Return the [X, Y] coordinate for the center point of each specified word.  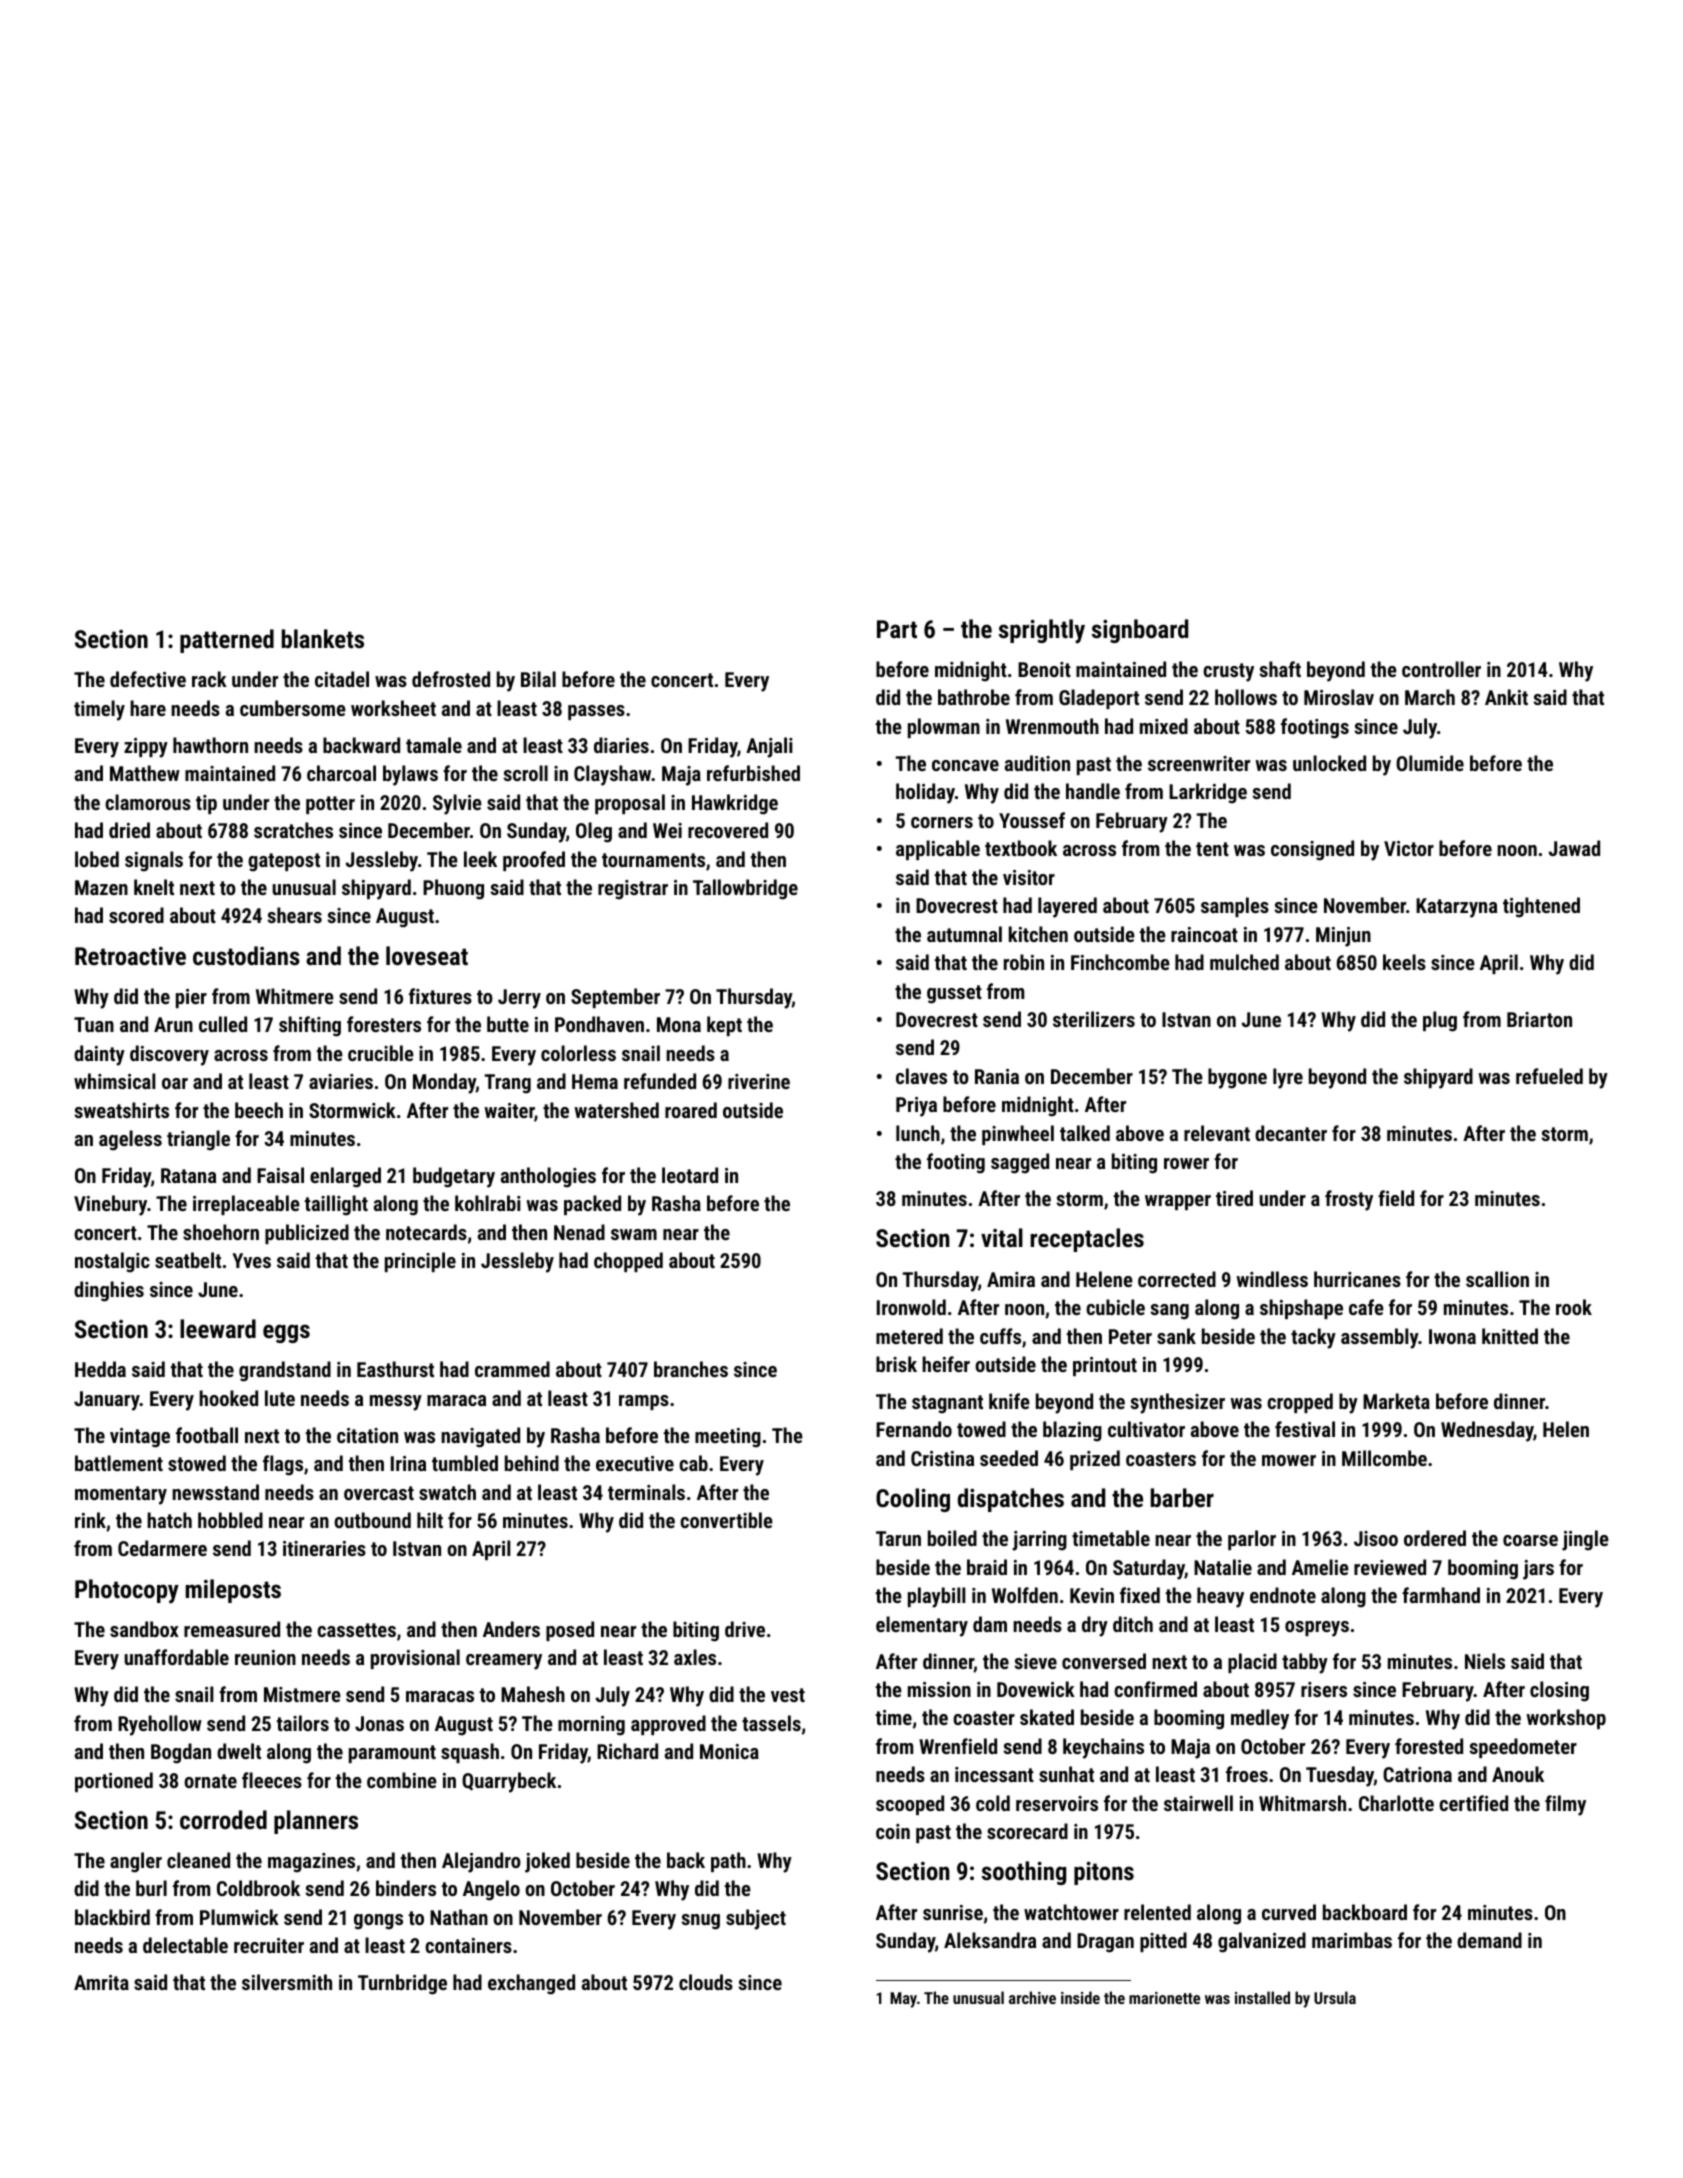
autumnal [964, 934]
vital [1002, 1237]
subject [756, 1919]
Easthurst [395, 1369]
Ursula [1335, 1997]
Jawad [1574, 848]
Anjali [769, 747]
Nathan [459, 1917]
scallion [1497, 1279]
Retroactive [130, 956]
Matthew [145, 773]
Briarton [1539, 1019]
